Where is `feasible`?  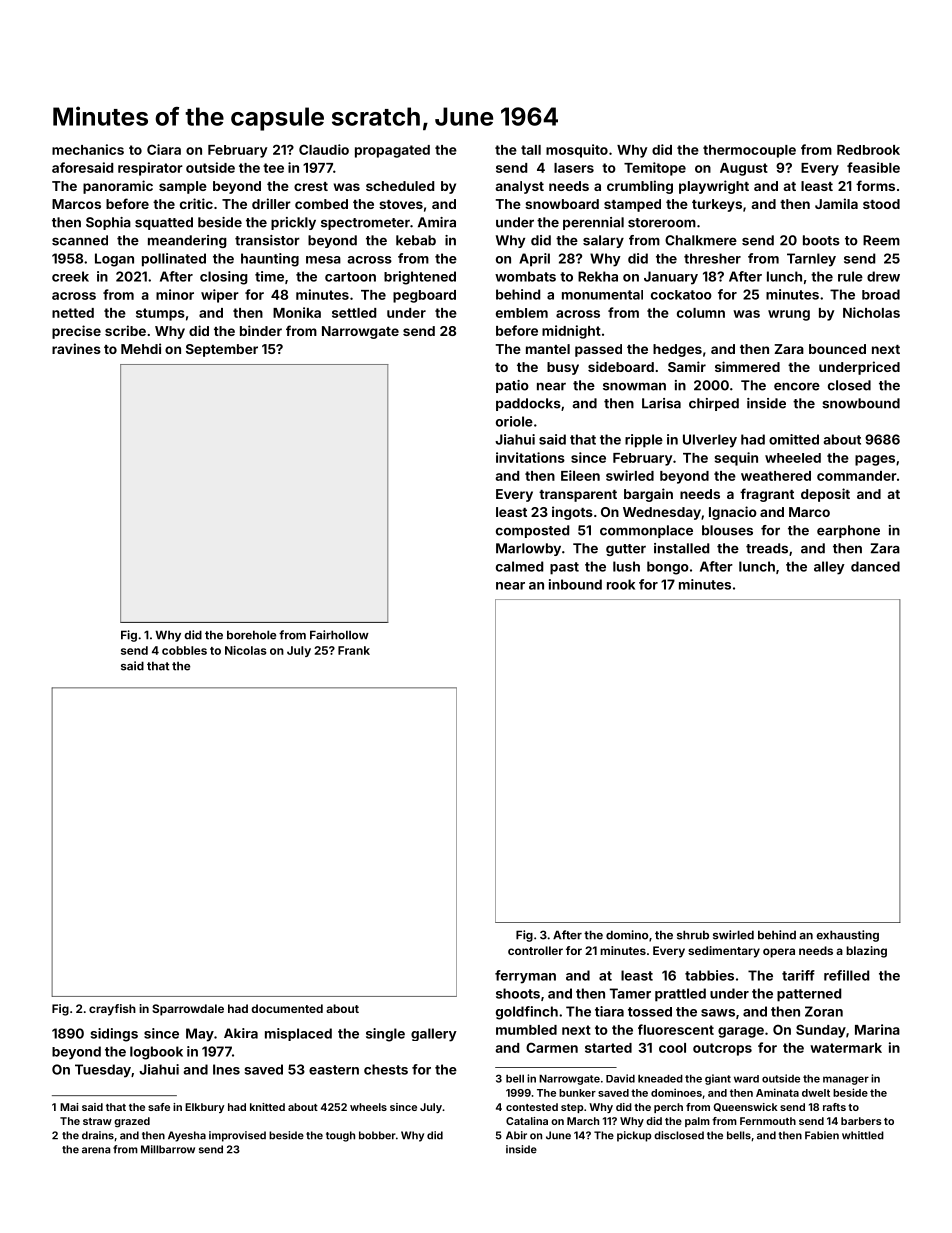
feasible is located at coordinates (873, 167).
